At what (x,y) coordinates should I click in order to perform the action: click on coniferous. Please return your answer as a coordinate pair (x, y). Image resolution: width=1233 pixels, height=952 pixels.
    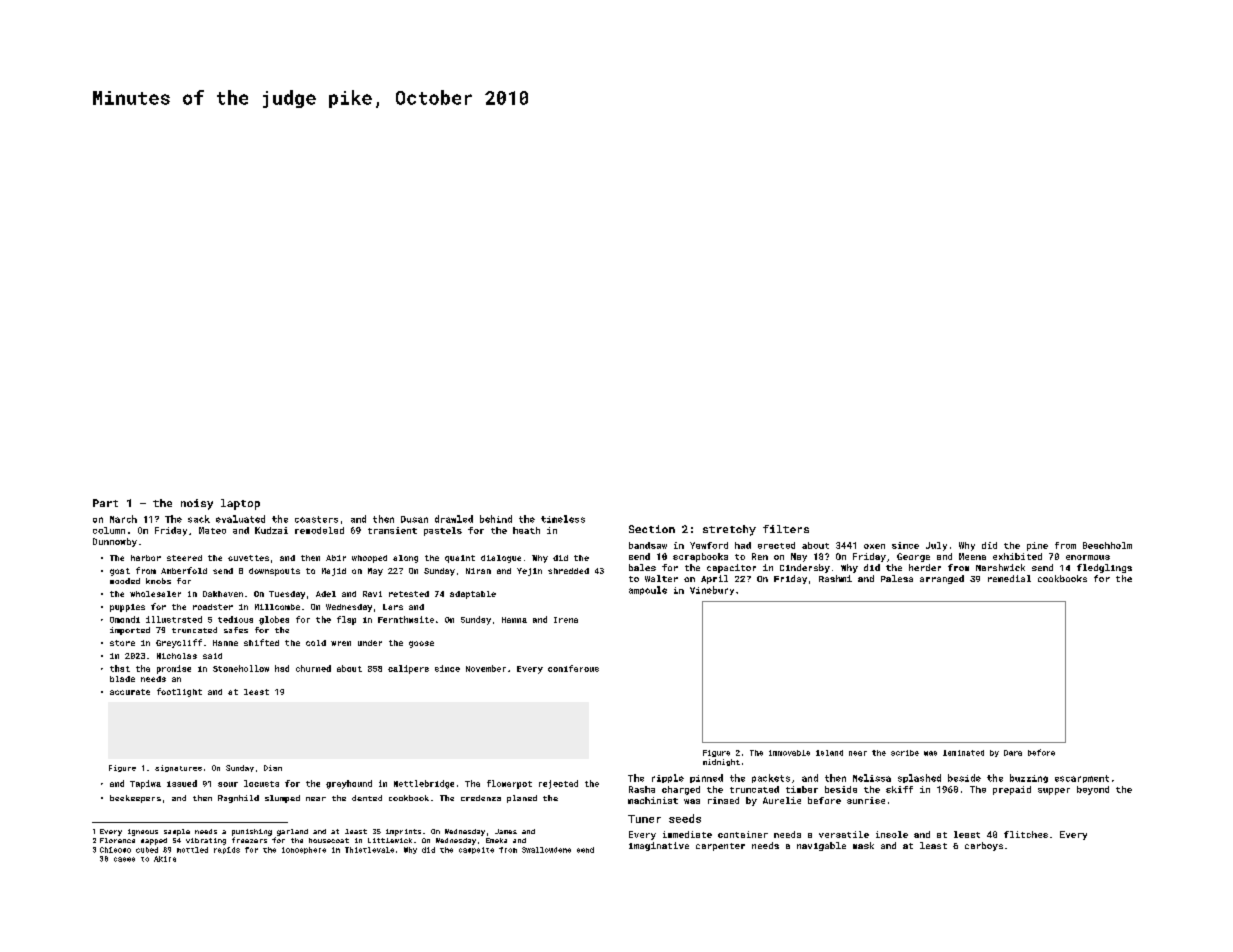
    Looking at the image, I should click on (573, 668).
